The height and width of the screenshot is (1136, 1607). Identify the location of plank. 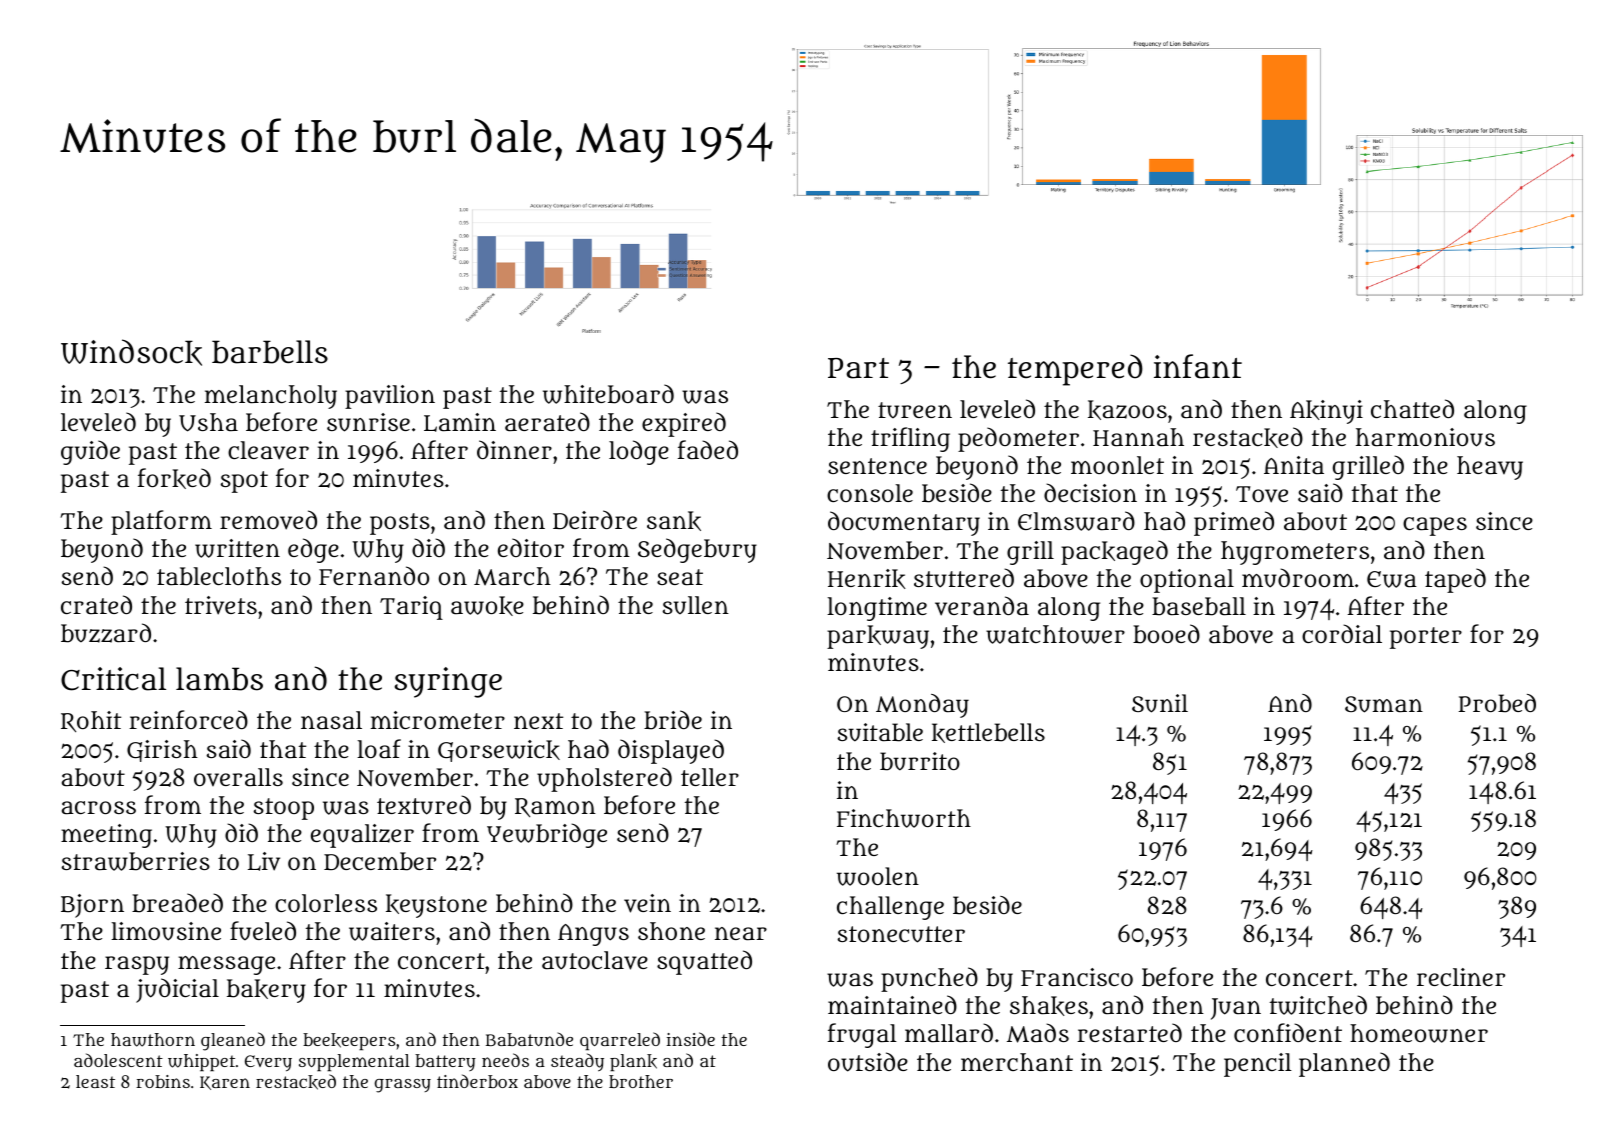
(633, 1062).
